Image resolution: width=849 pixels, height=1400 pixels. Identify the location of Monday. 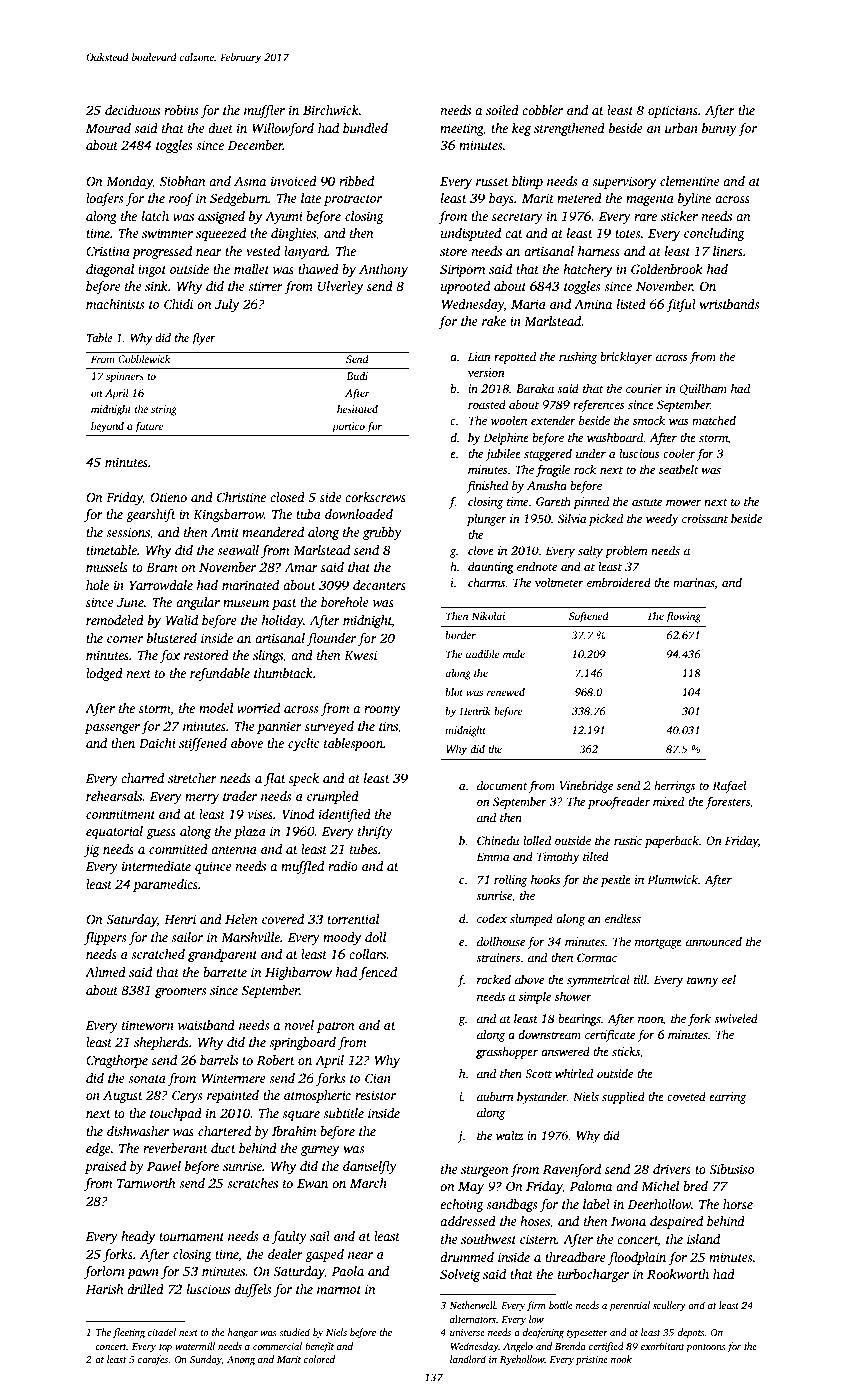
(129, 182).
